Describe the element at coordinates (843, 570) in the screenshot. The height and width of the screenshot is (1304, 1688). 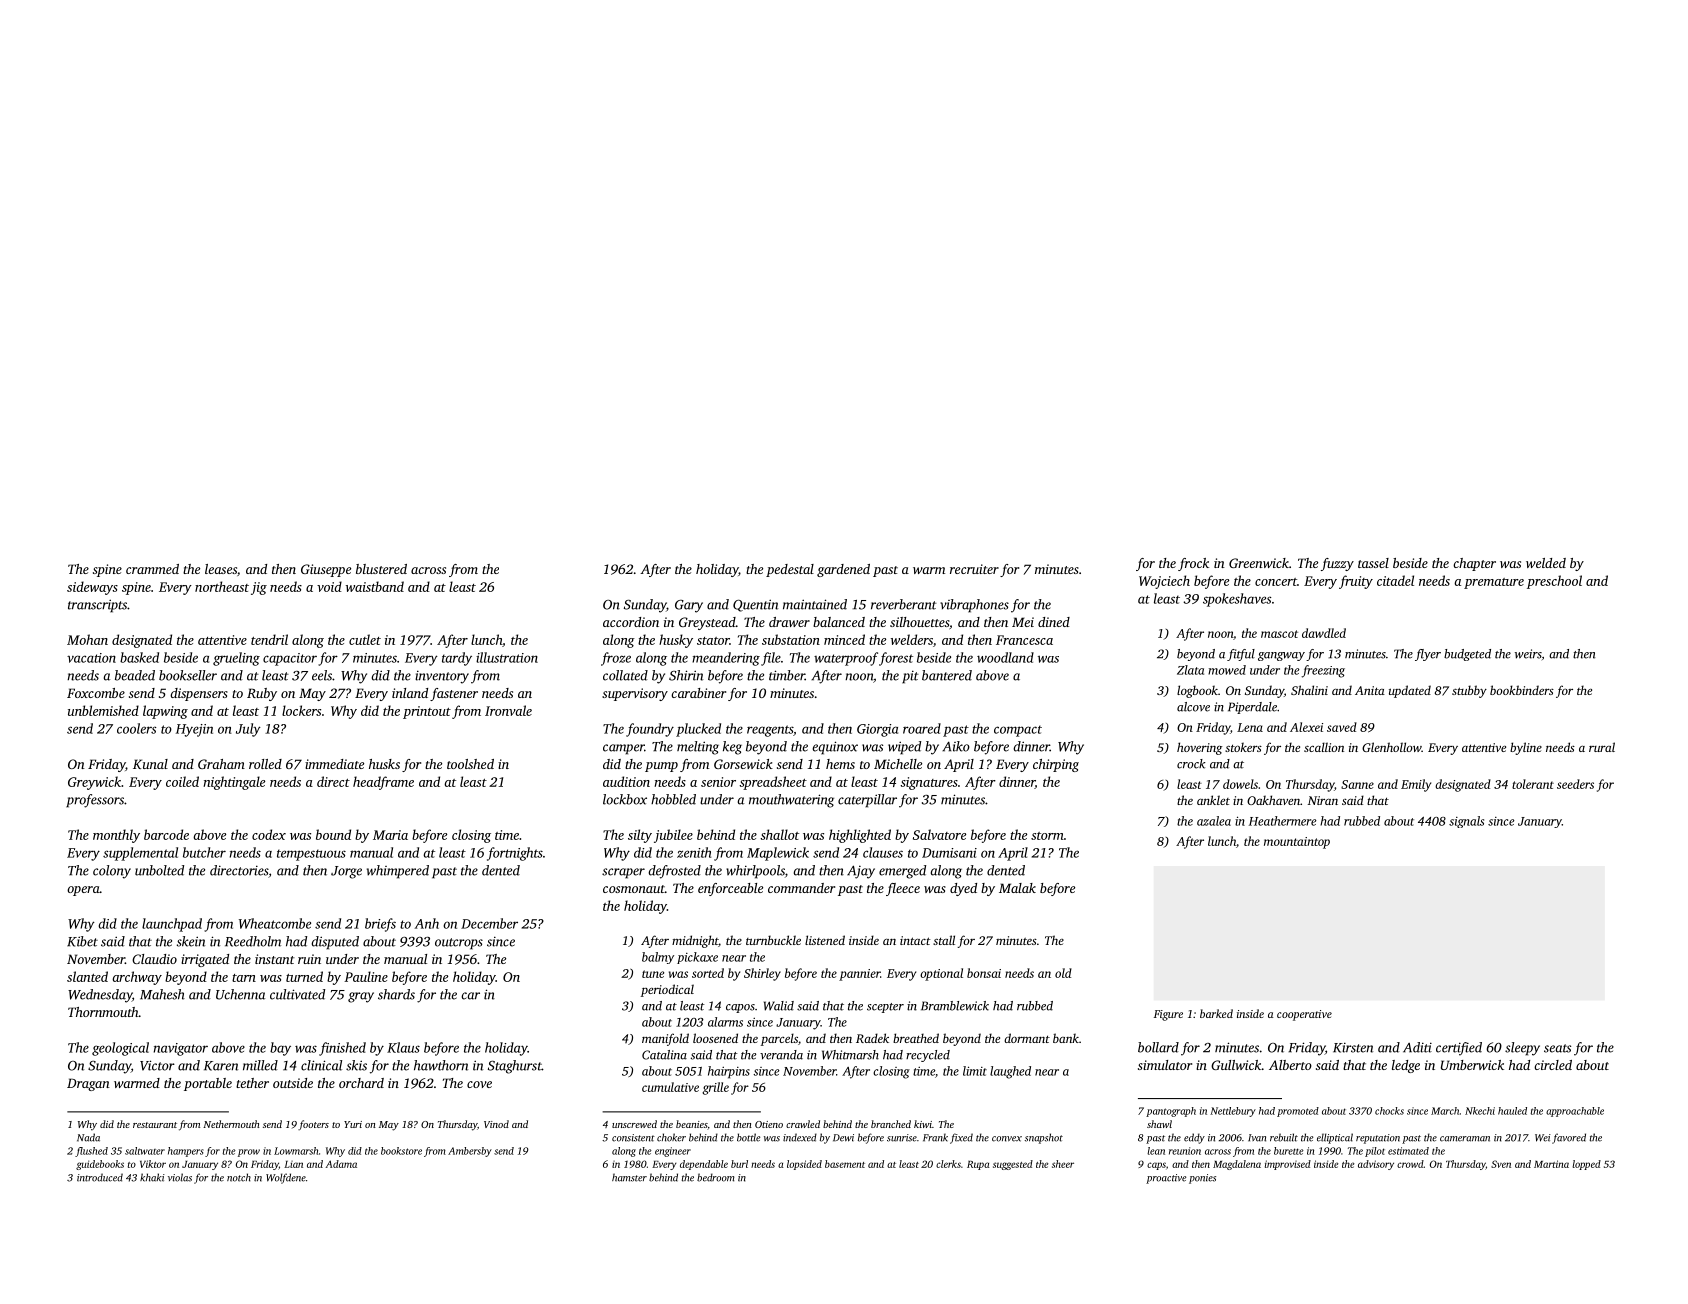
I see `gardened` at that location.
